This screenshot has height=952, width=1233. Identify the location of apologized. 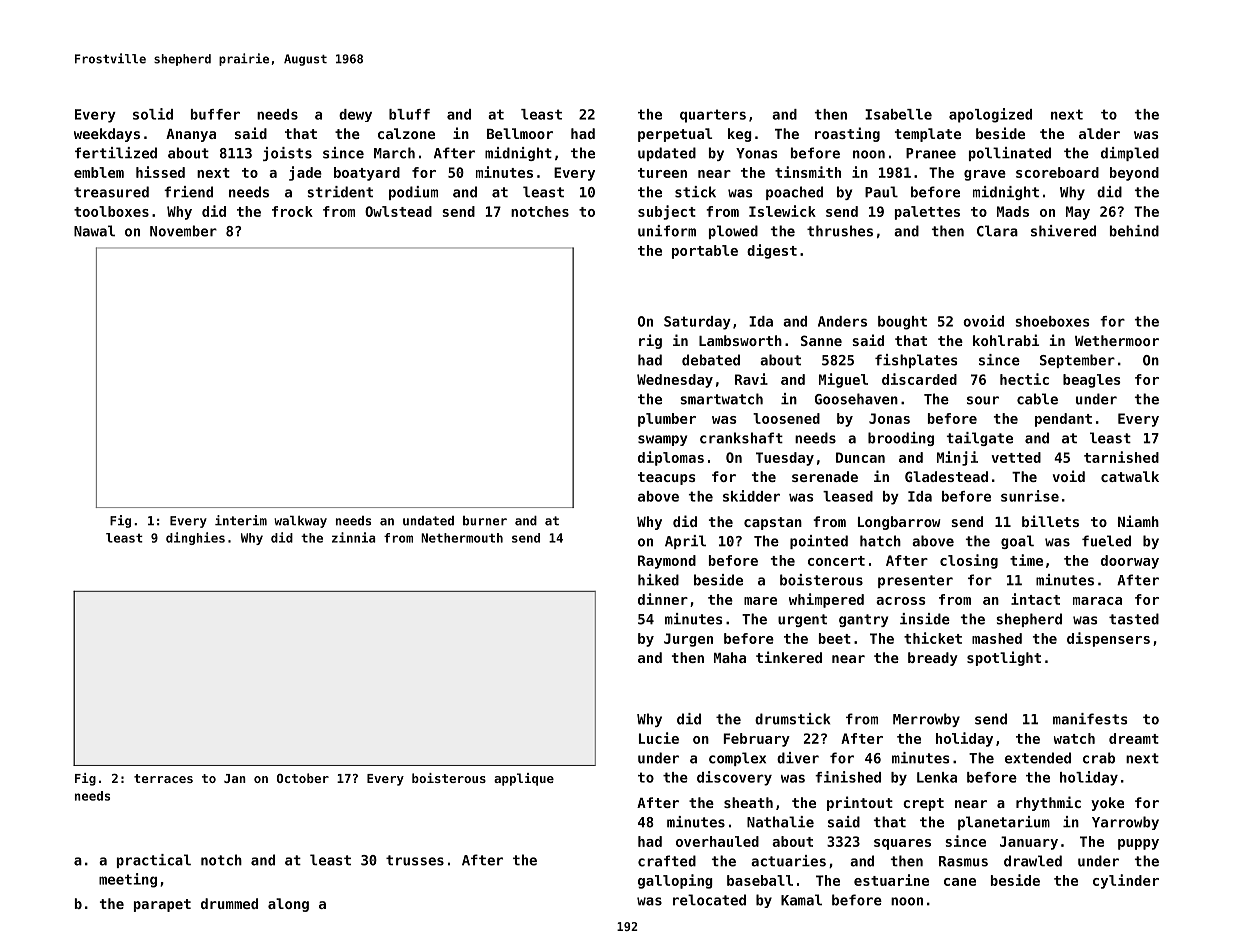
(990, 115).
